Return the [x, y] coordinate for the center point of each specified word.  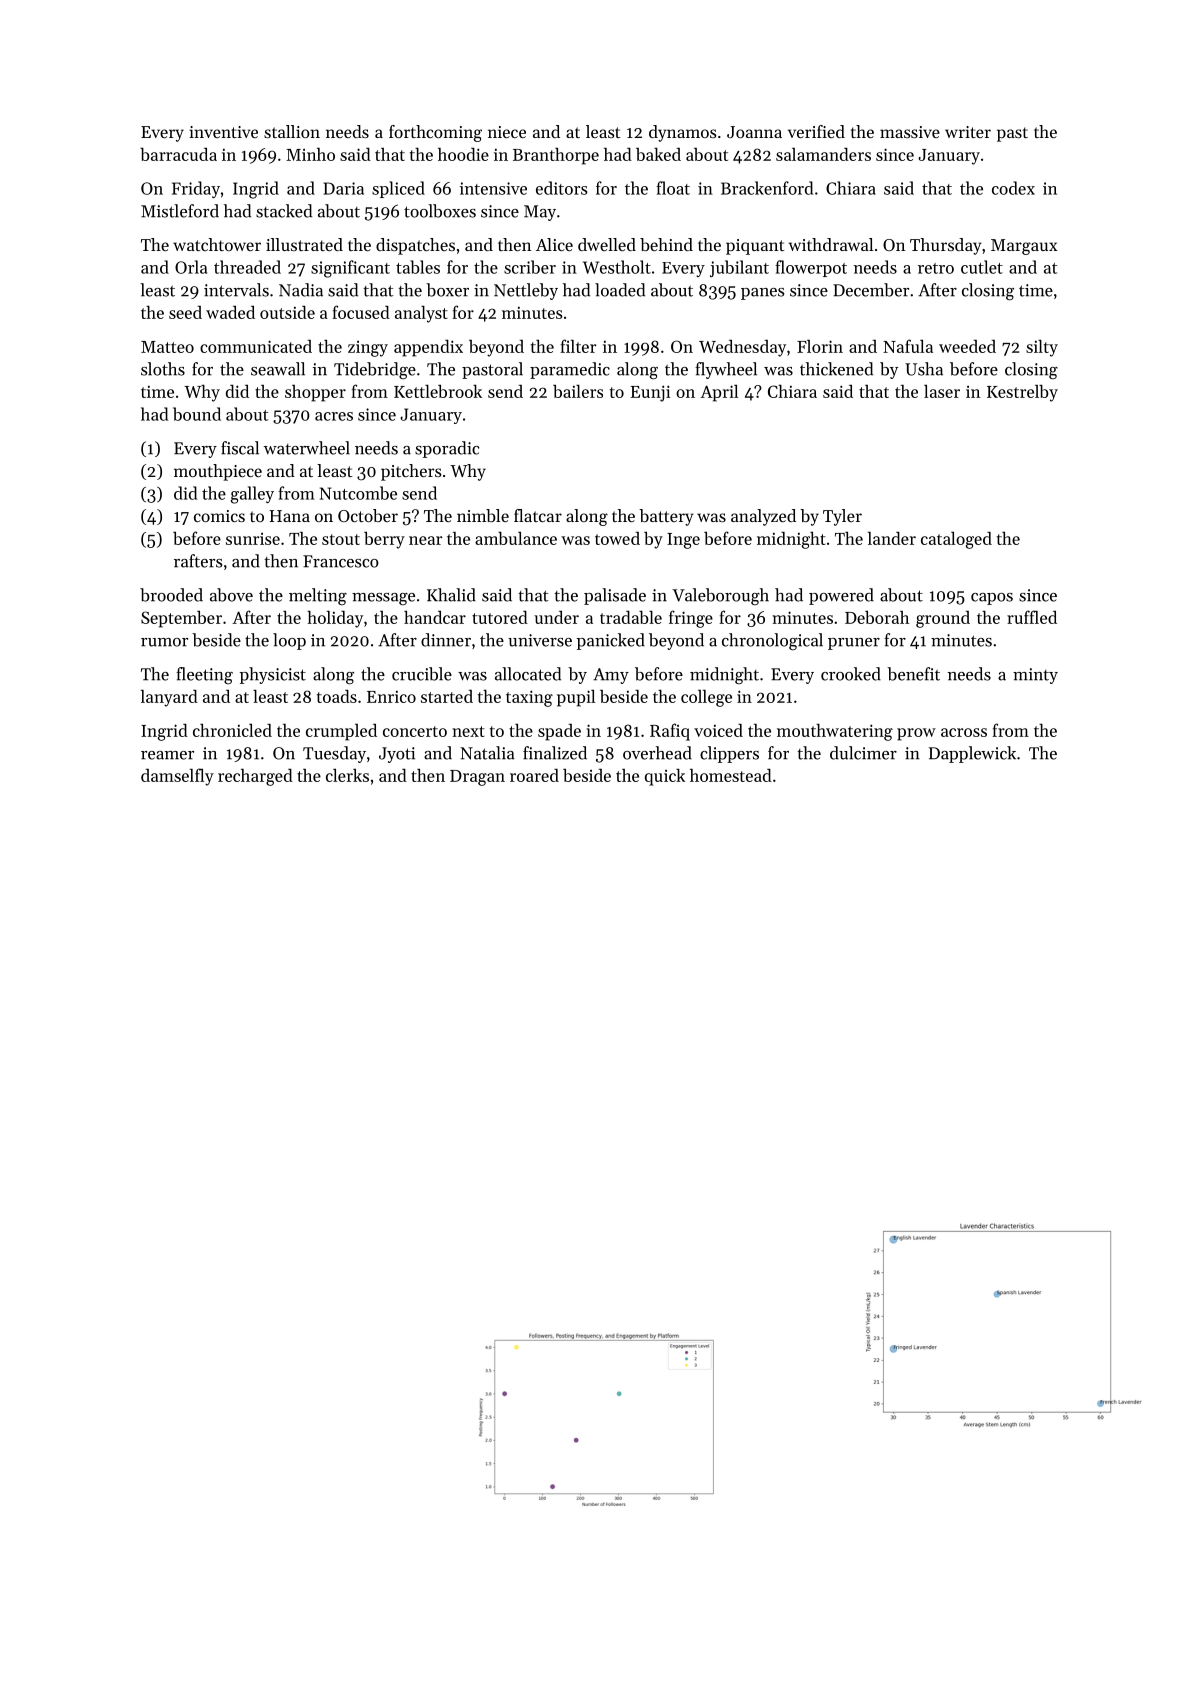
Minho [310, 154]
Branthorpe [556, 156]
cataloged [956, 540]
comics [219, 516]
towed [617, 538]
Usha [924, 369]
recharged [255, 777]
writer [968, 132]
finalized [555, 753]
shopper [315, 393]
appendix [428, 348]
